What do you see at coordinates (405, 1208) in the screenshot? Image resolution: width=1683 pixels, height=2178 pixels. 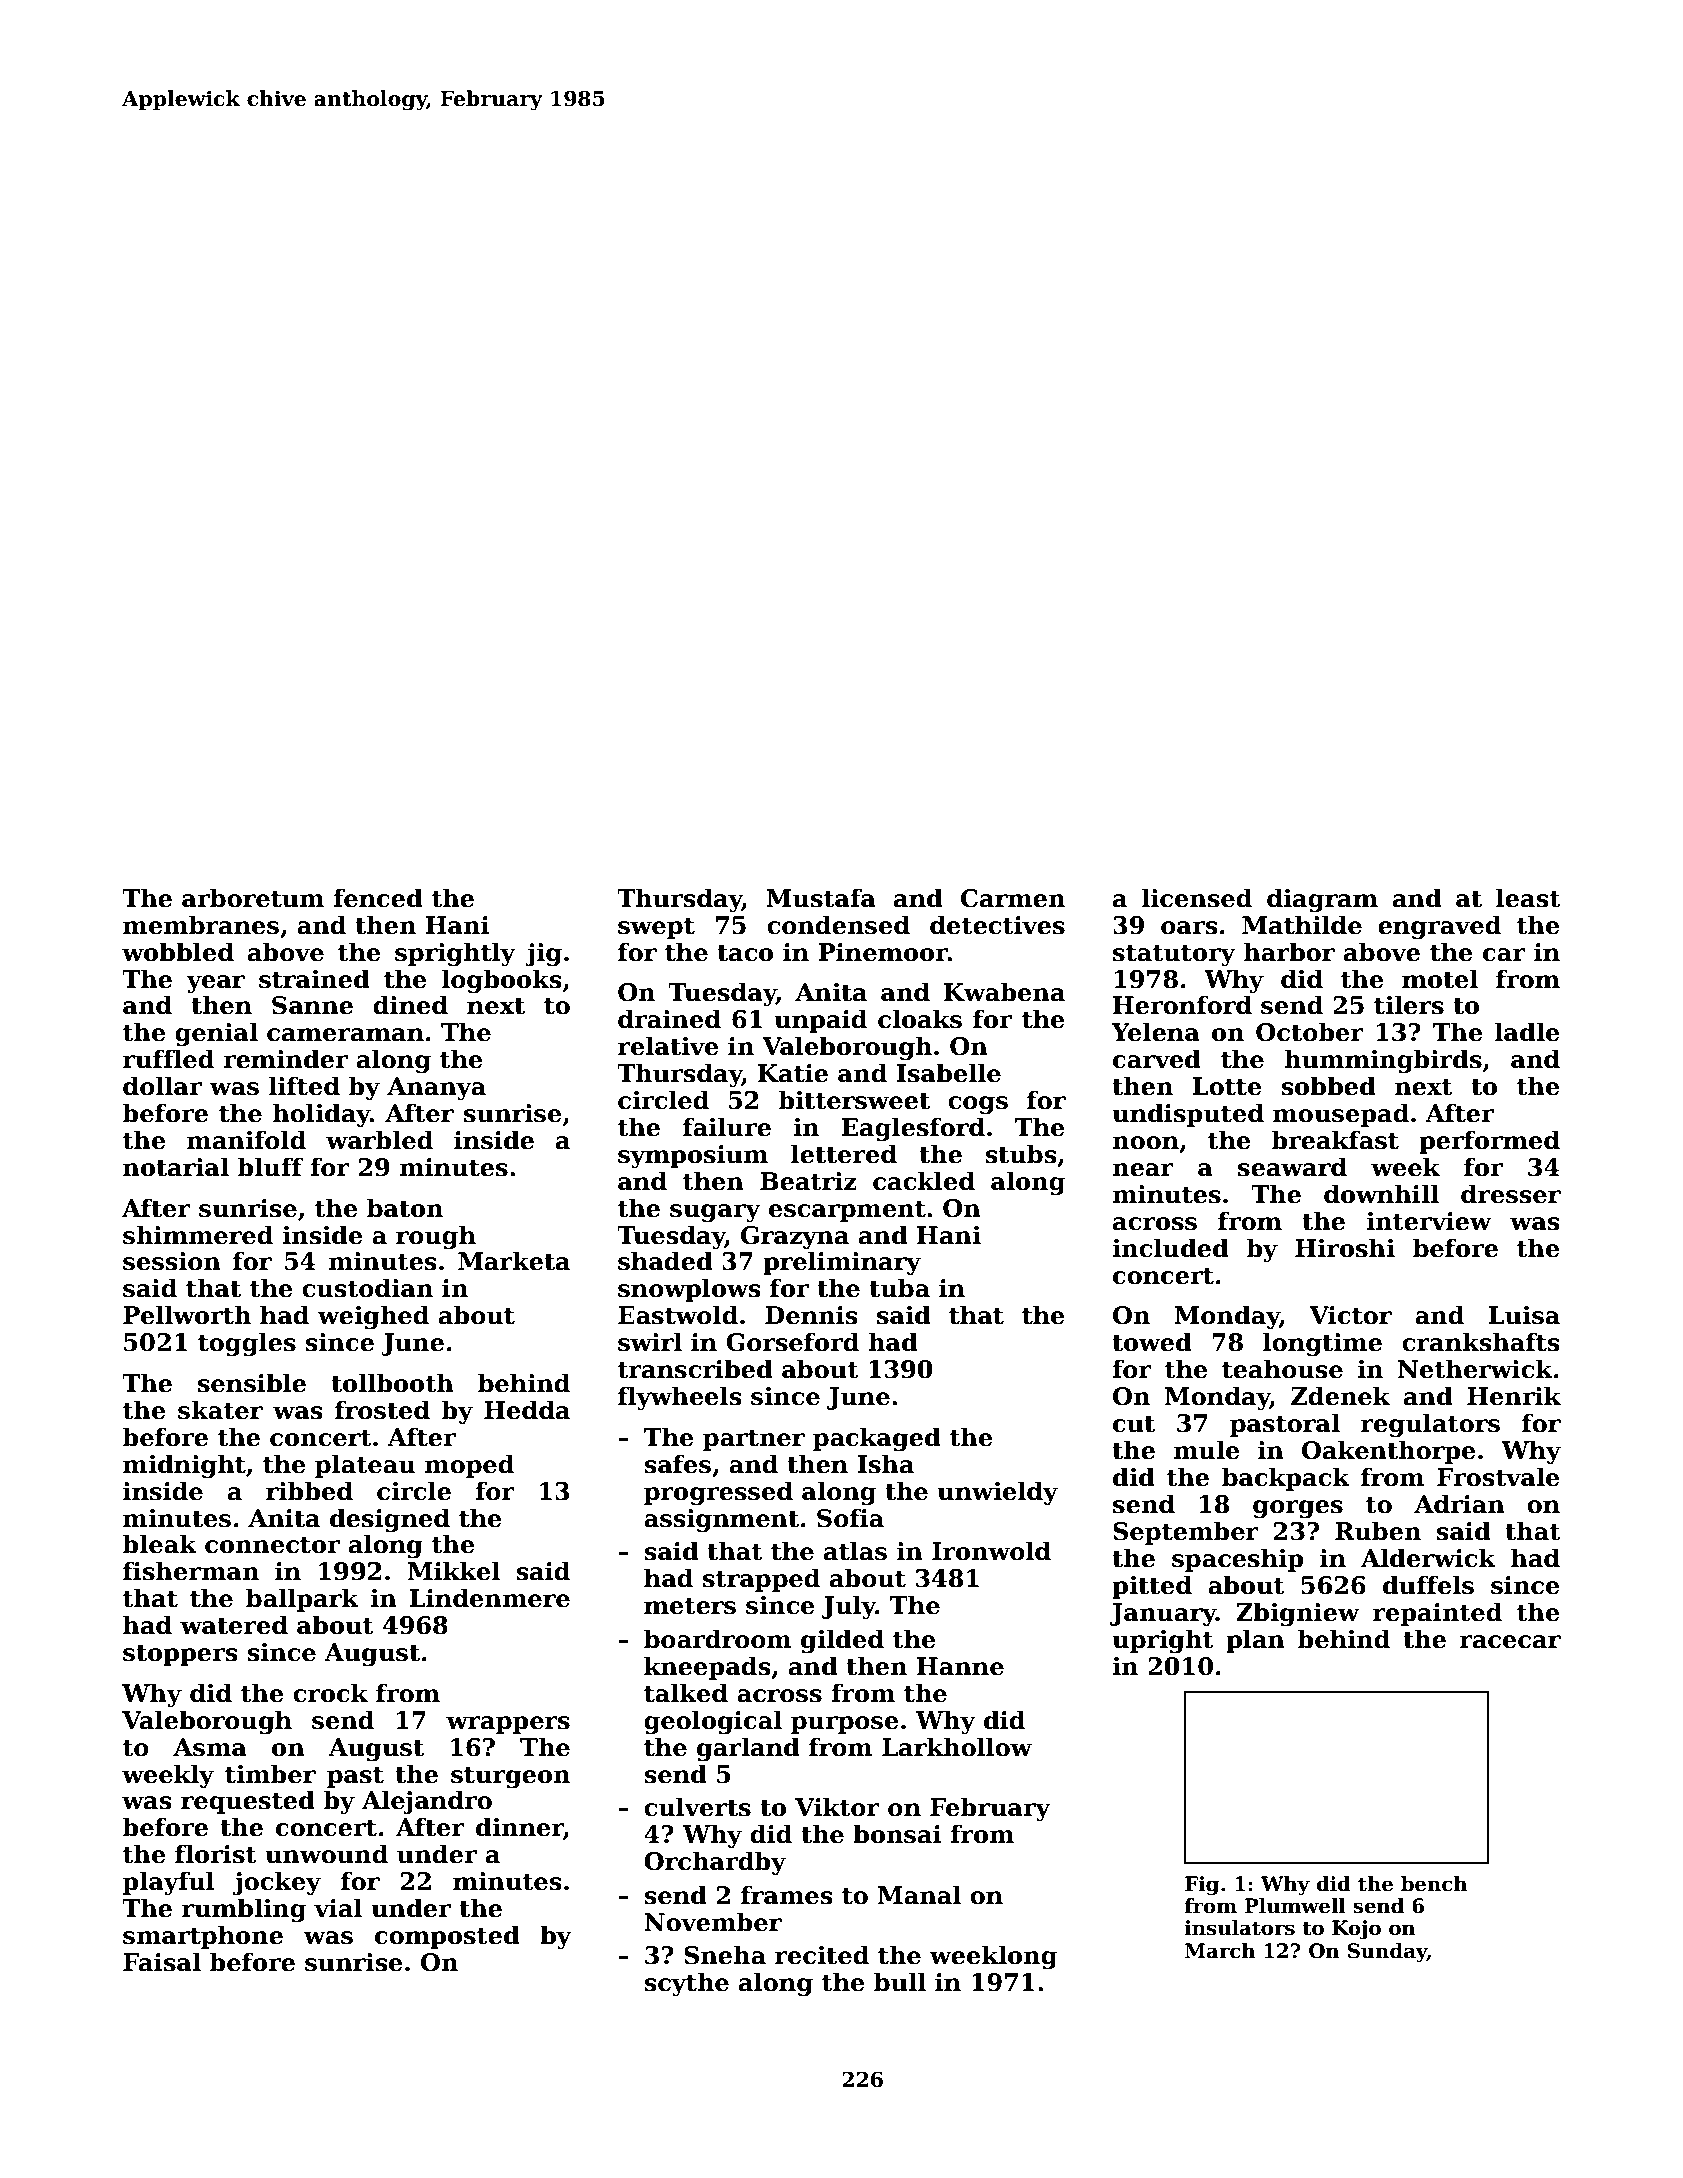 I see `baton` at bounding box center [405, 1208].
